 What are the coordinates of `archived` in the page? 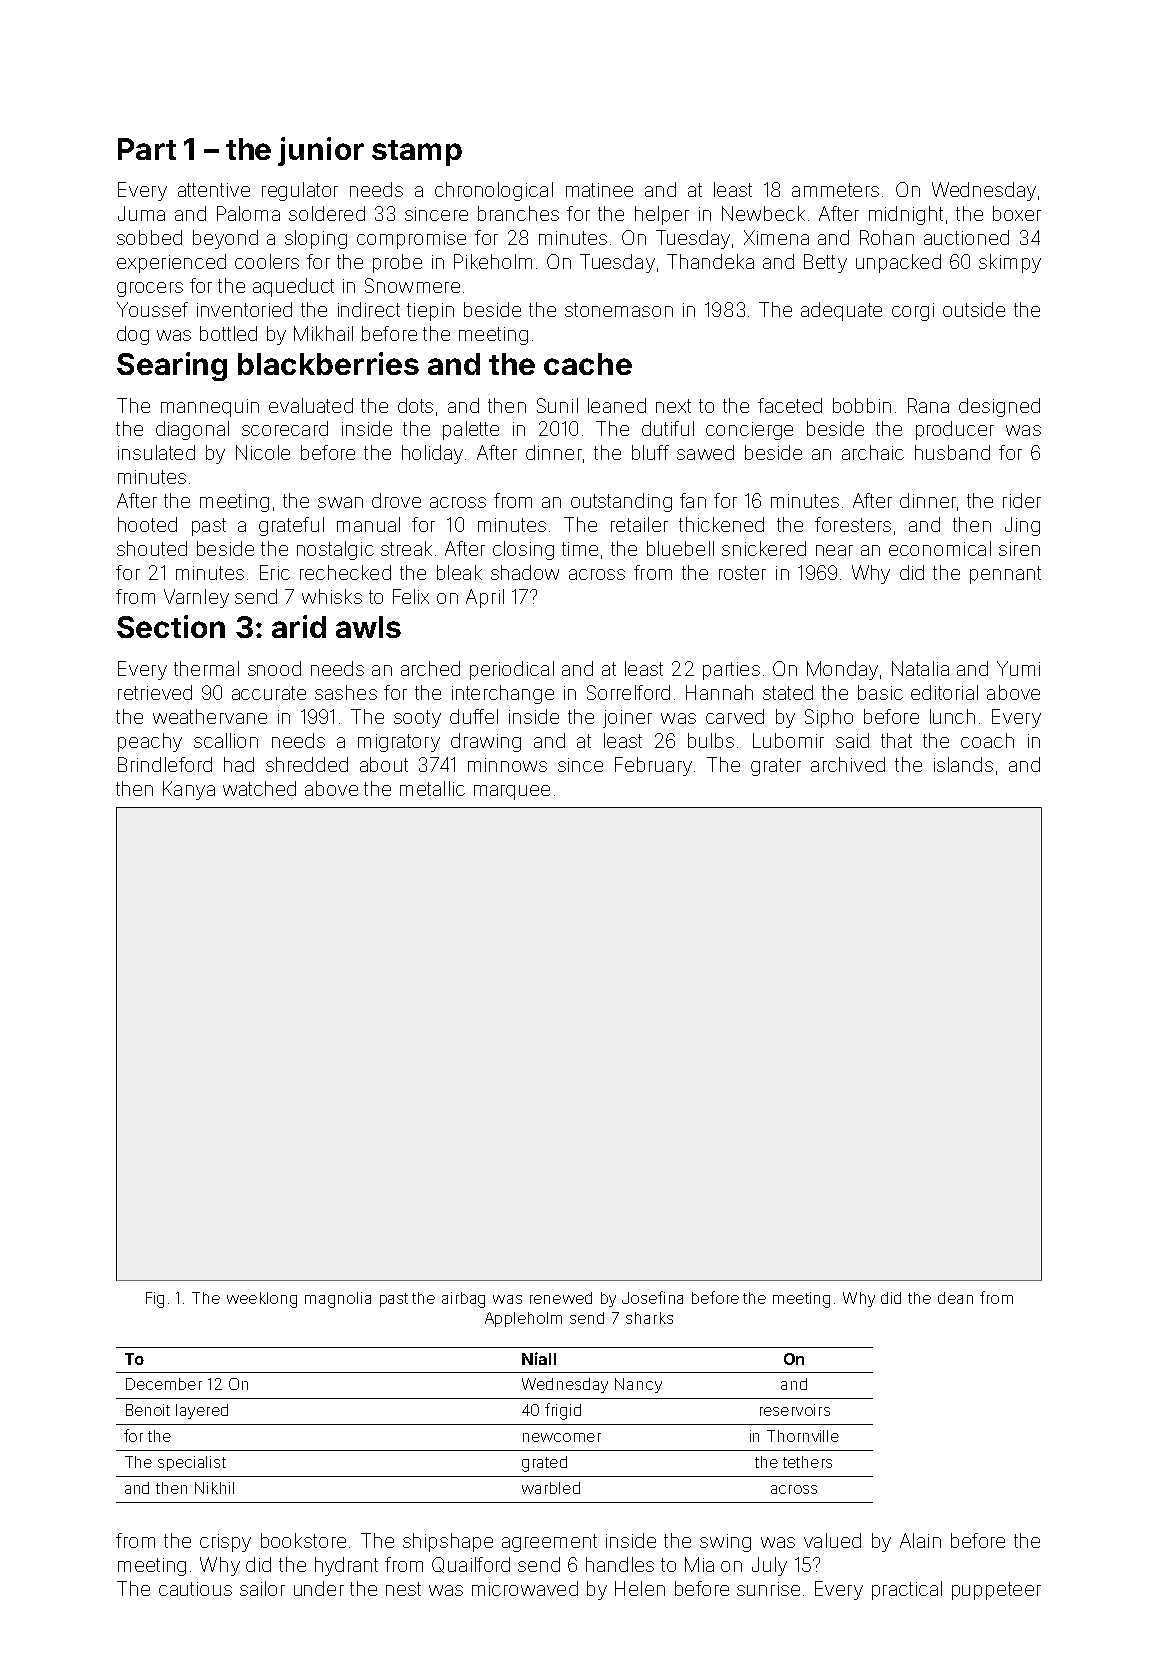 It's located at (848, 764).
